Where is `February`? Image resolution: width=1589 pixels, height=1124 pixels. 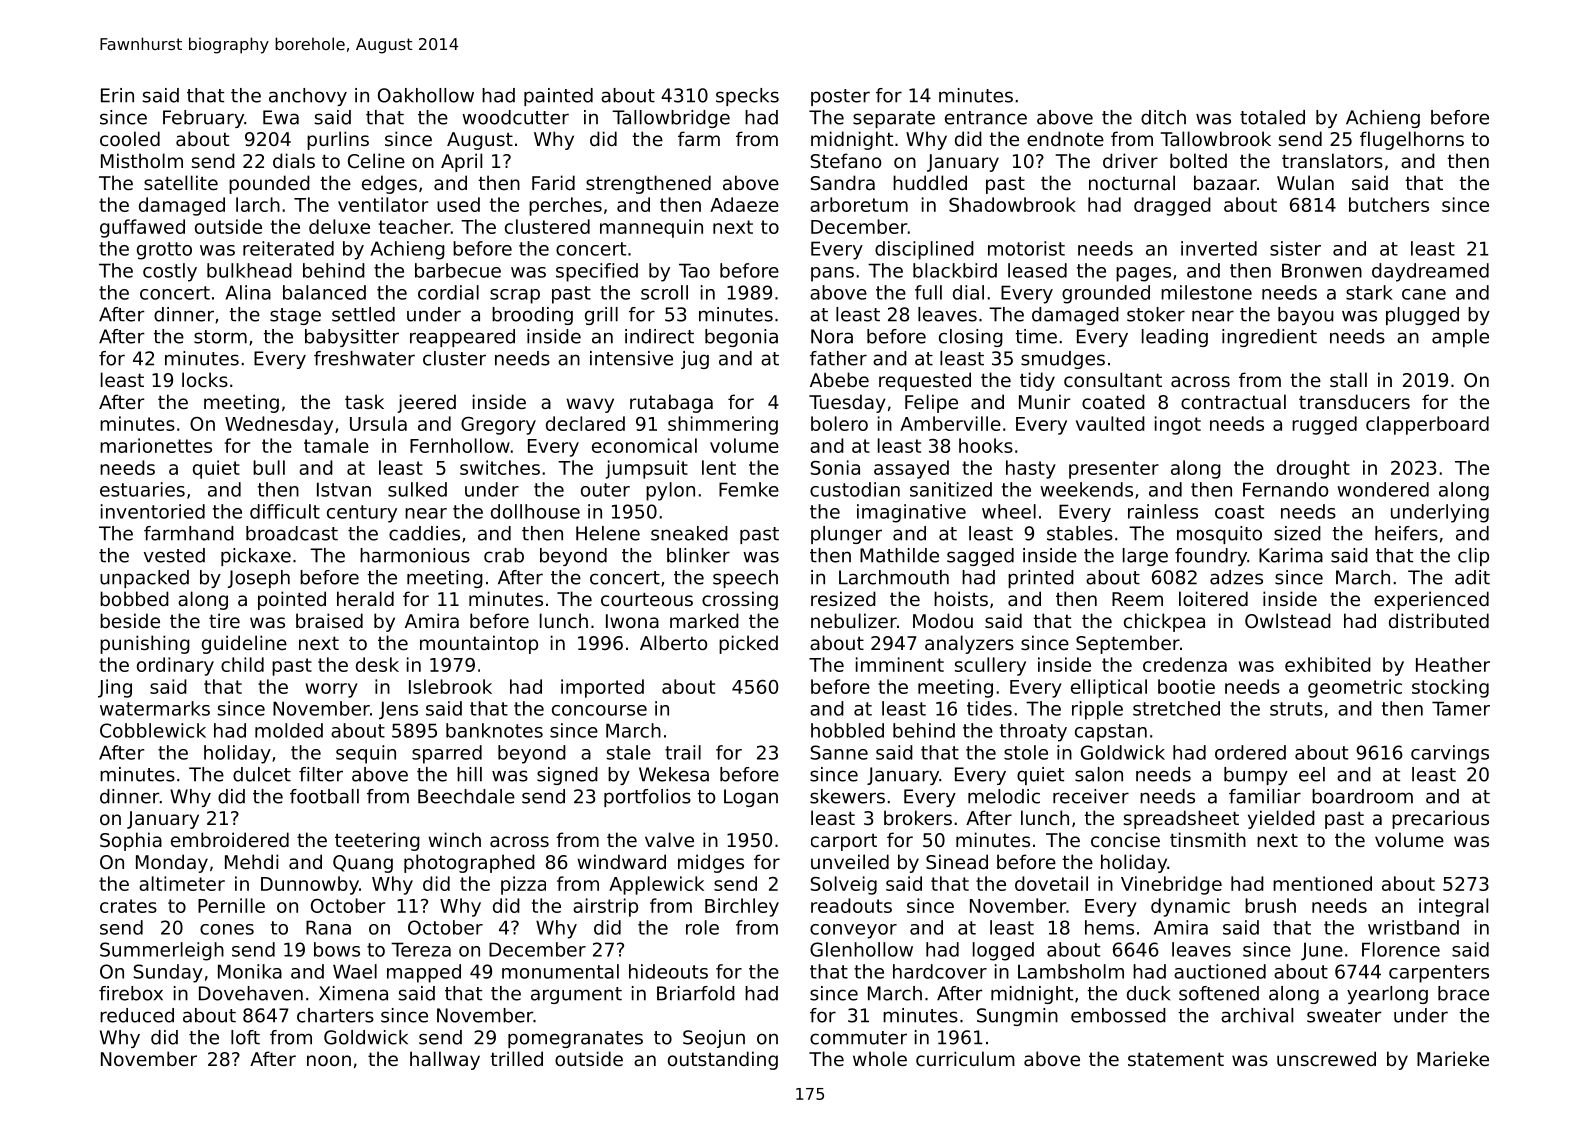
February is located at coordinates (203, 119).
